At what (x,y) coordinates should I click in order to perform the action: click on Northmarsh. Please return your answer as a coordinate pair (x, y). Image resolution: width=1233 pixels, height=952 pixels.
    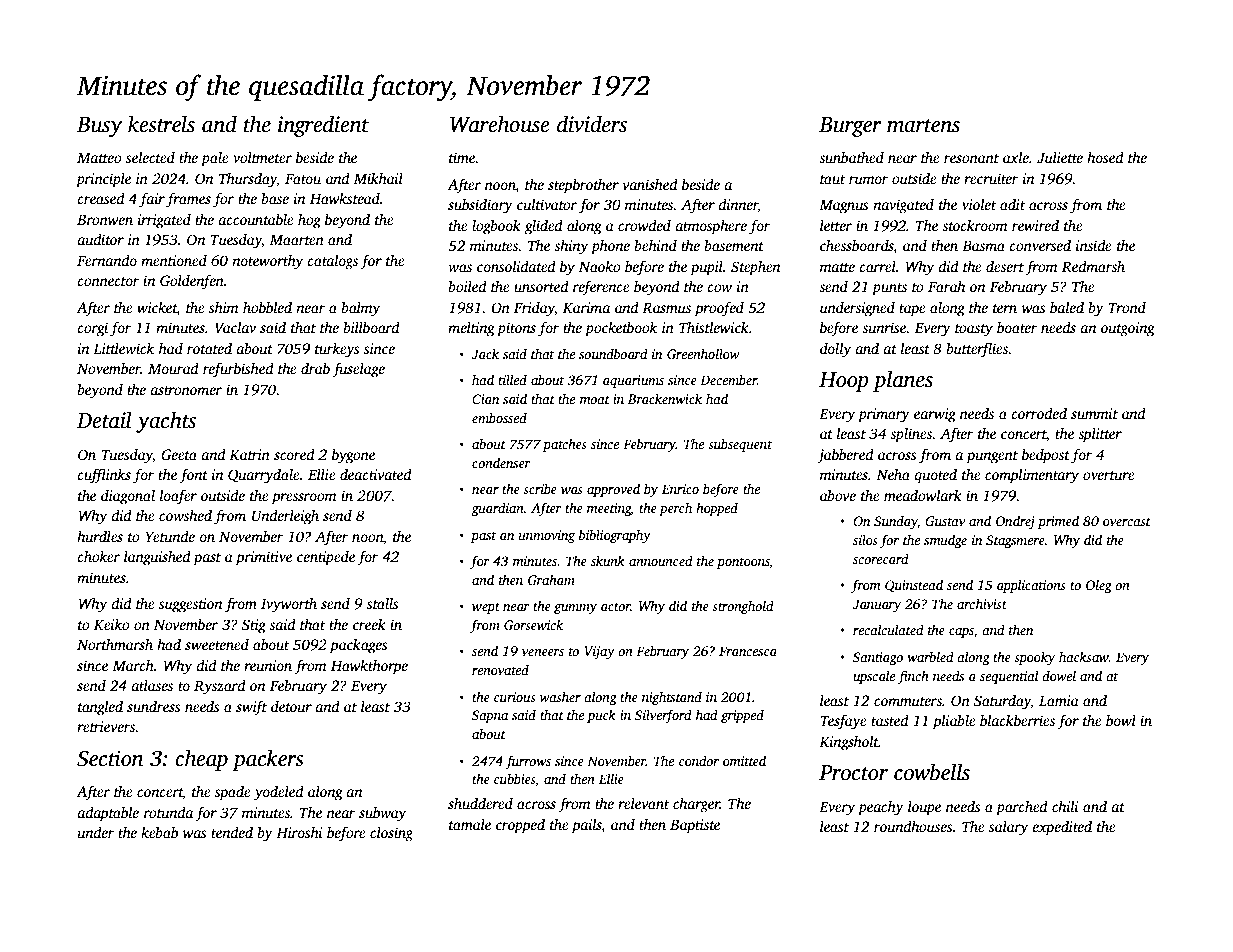
    Looking at the image, I should click on (115, 644).
